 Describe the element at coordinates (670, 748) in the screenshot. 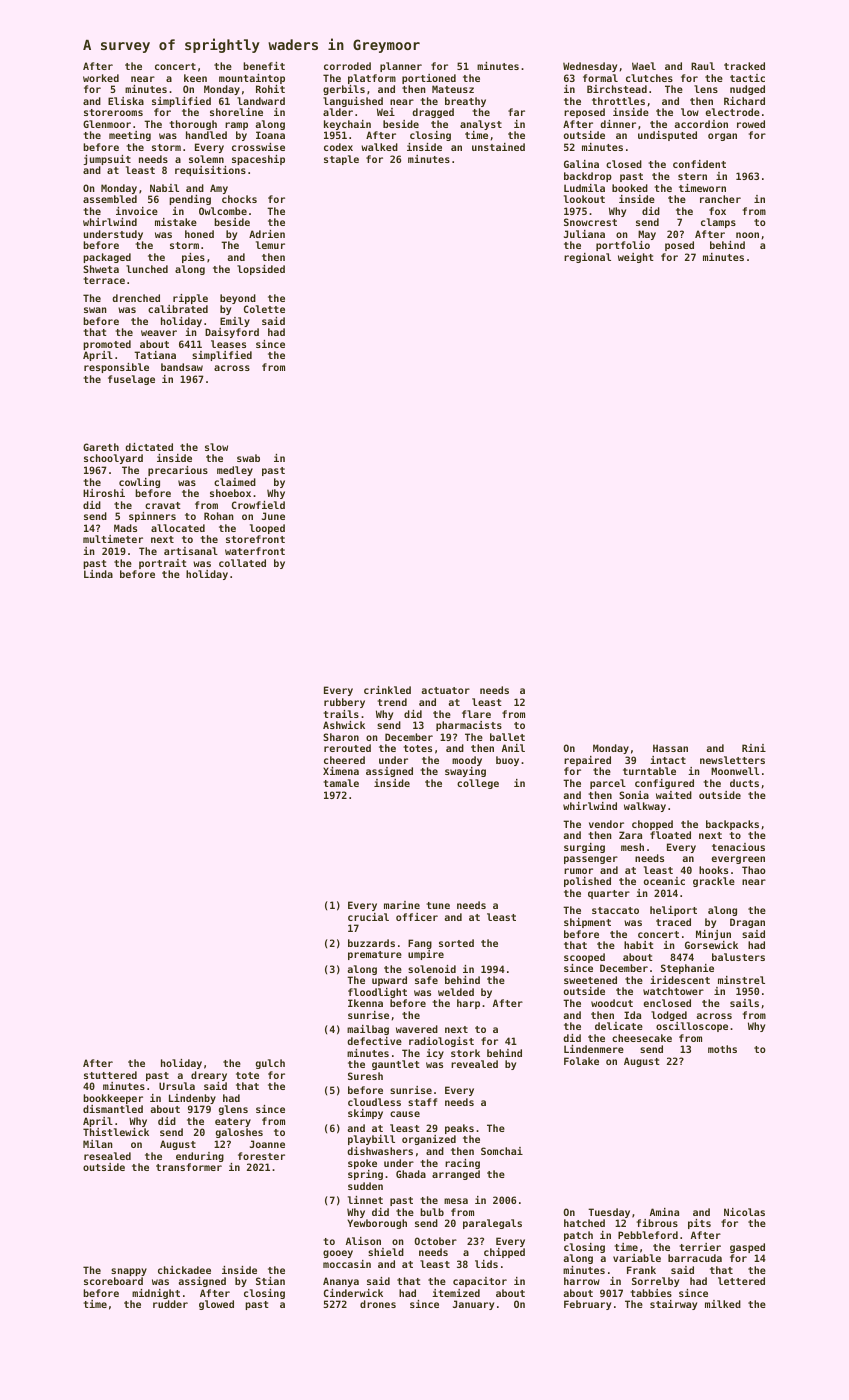

I see `Hassan` at that location.
